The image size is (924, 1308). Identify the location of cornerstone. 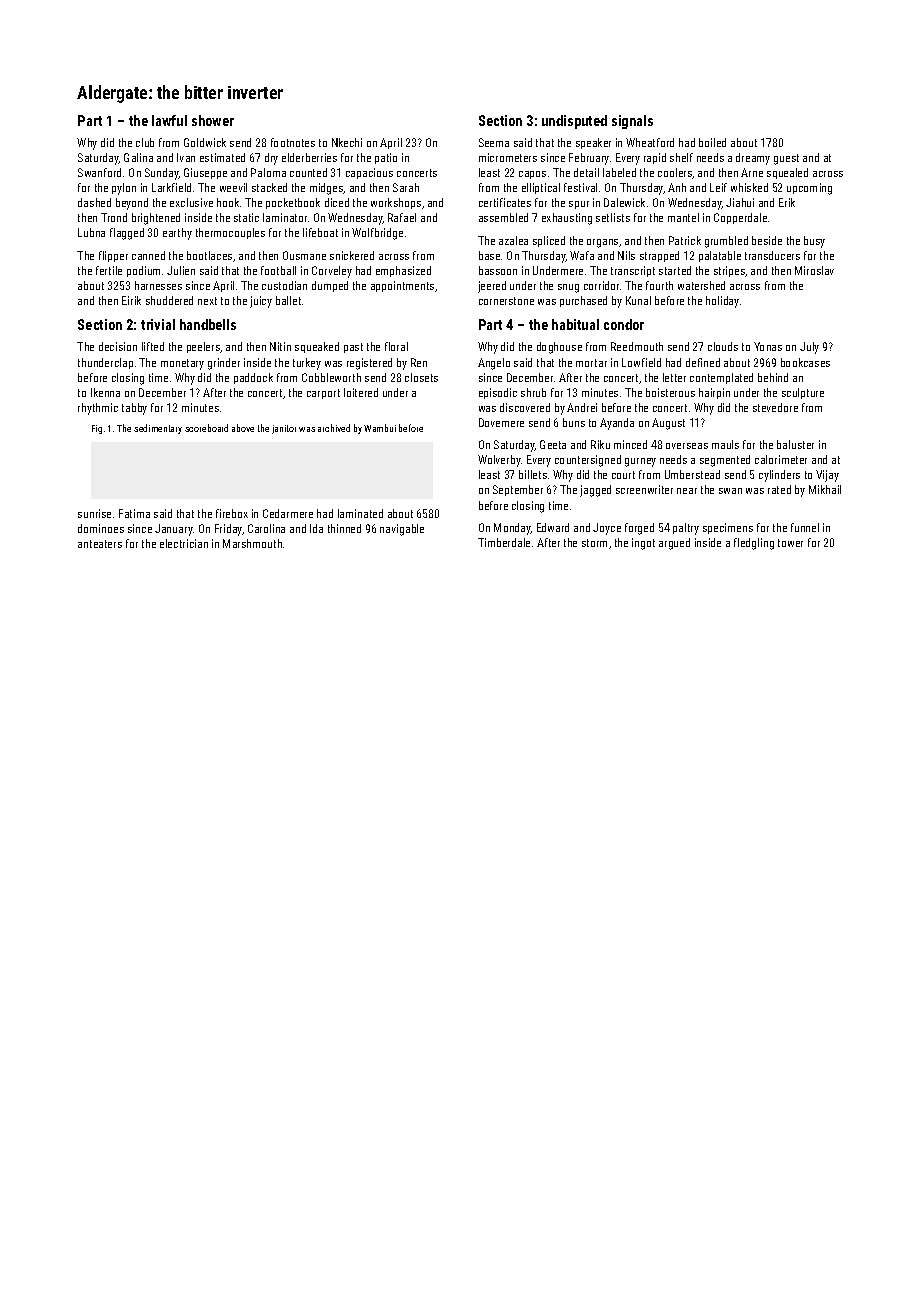
(506, 301).
